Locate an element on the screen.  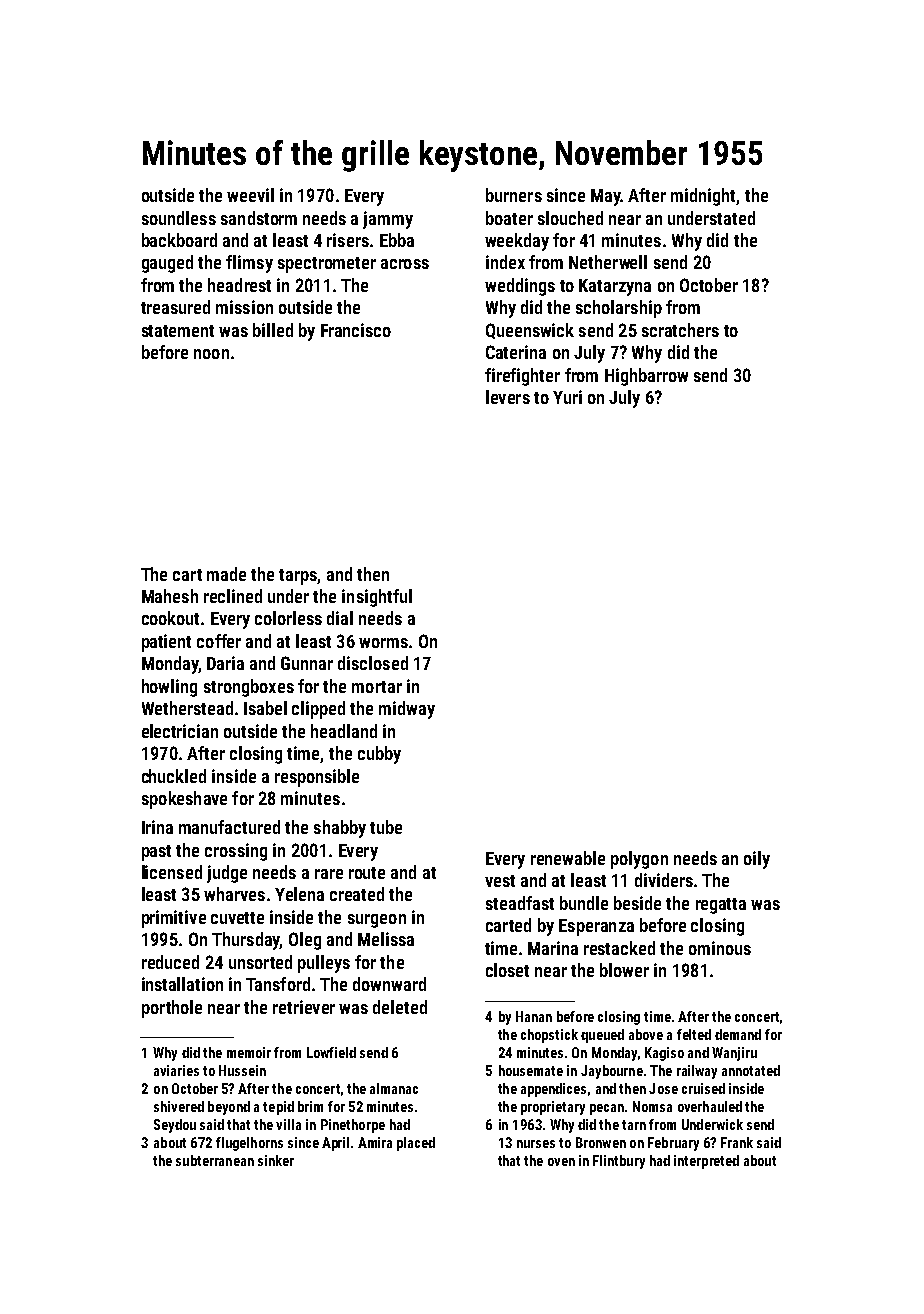
primitive is located at coordinates (174, 919).
